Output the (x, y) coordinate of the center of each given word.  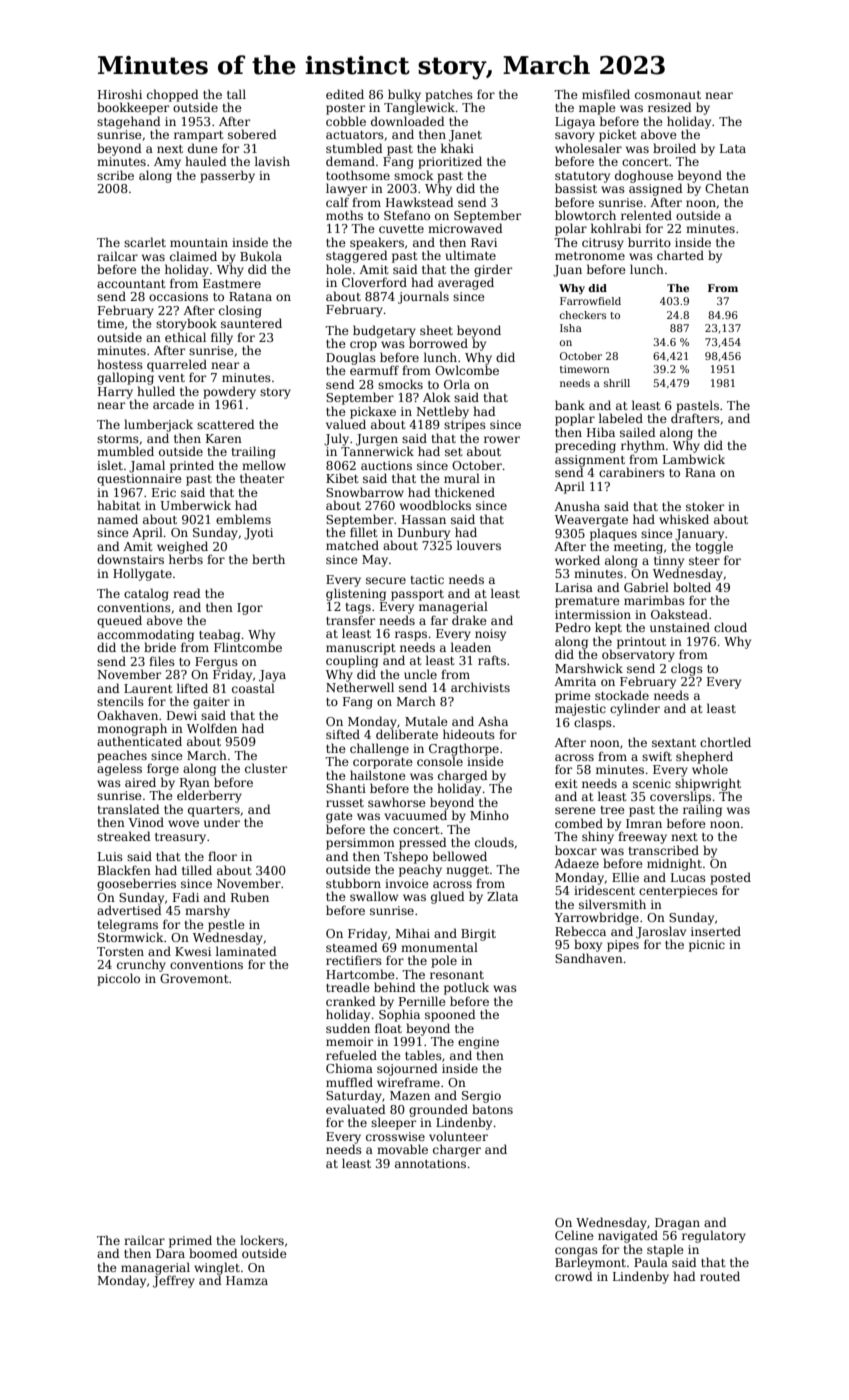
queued (119, 621)
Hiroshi (120, 94)
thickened (465, 492)
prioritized (450, 162)
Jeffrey (174, 1281)
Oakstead (679, 614)
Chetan (727, 188)
